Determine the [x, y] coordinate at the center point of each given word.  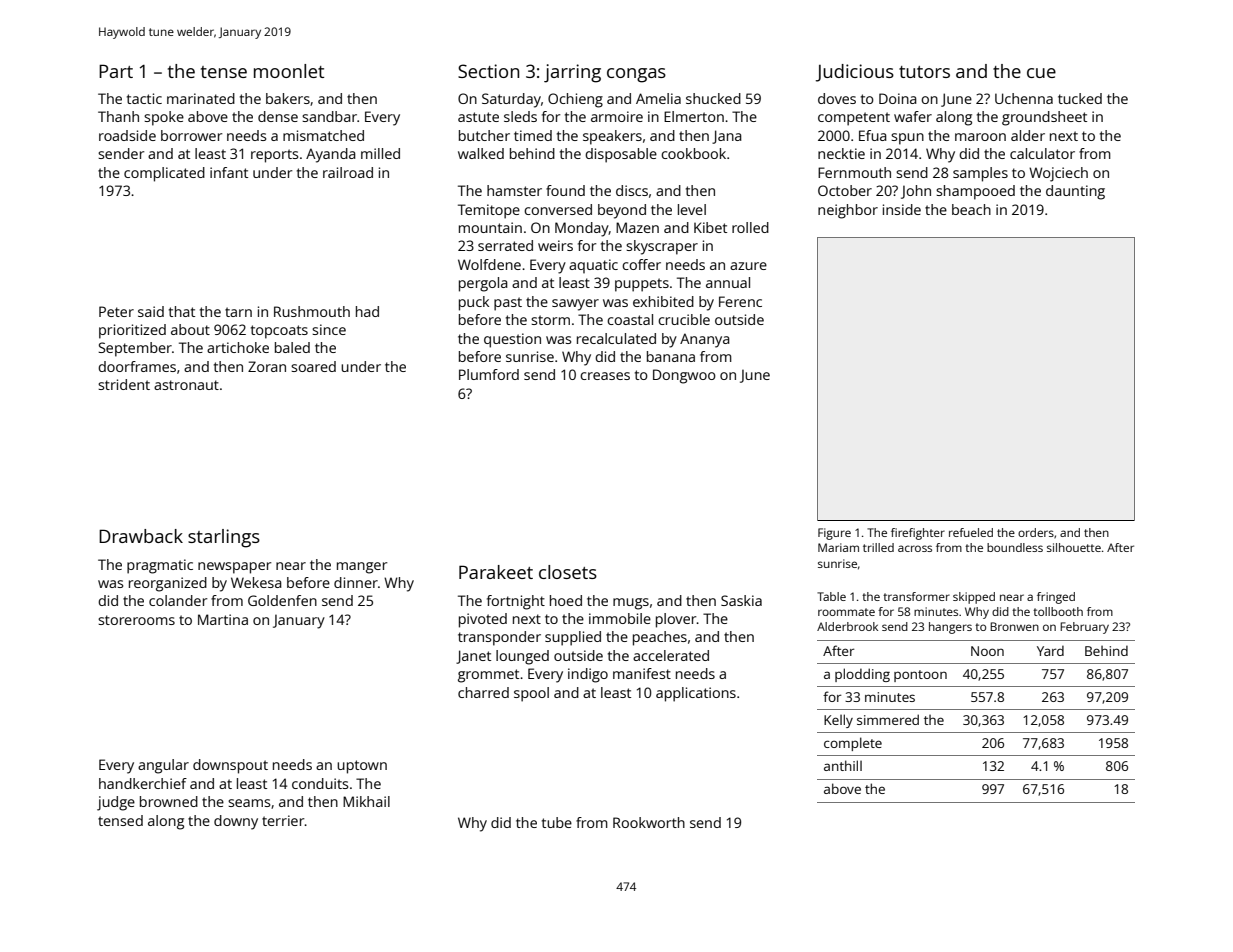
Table [831, 596]
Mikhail [366, 801]
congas [636, 75]
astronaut [186, 385]
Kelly [838, 721]
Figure [834, 534]
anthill [843, 765]
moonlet [289, 71]
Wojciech [1058, 174]
